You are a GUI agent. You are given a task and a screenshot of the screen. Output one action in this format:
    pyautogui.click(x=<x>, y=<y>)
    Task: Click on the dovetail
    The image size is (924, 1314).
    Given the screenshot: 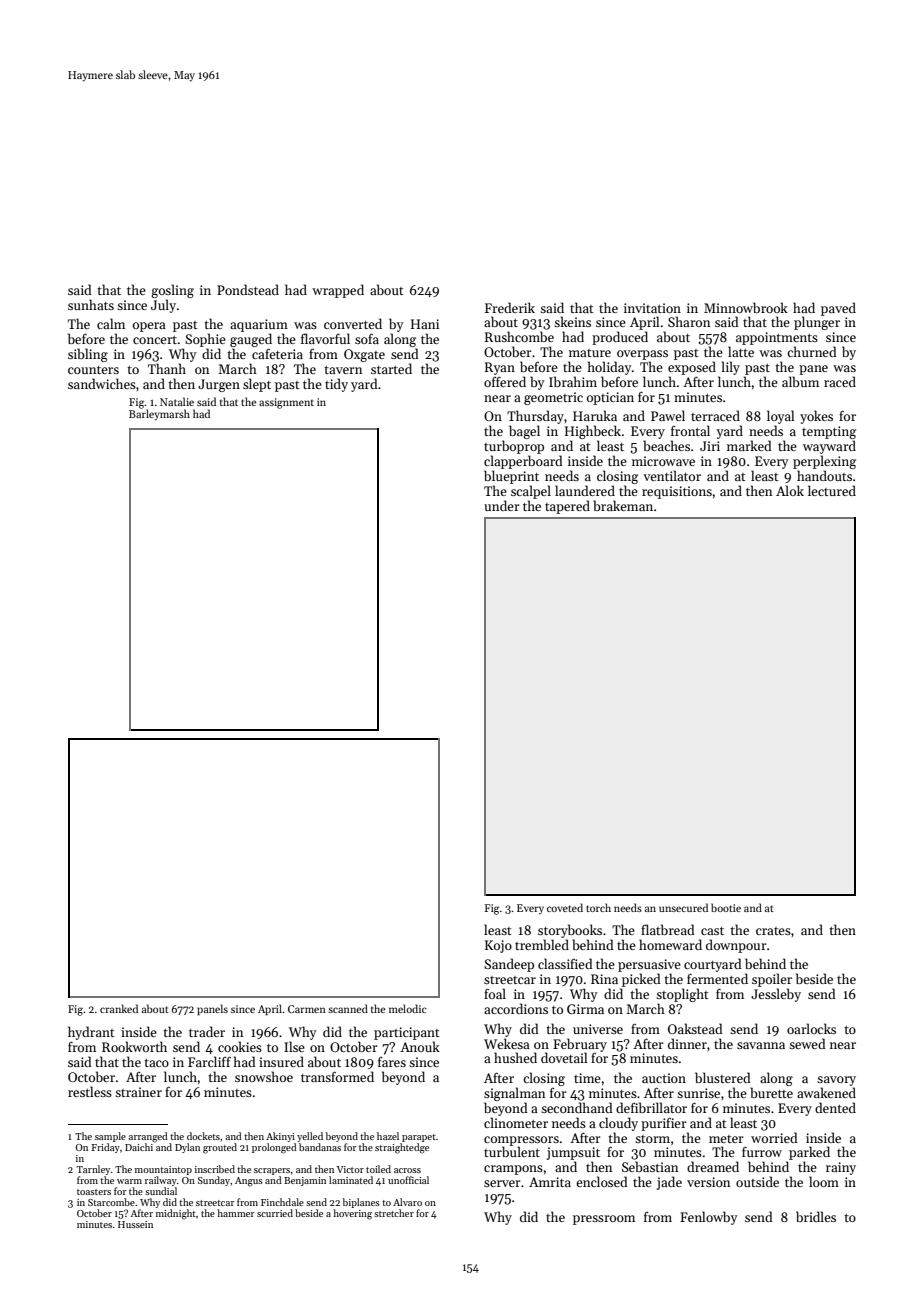 What is the action you would take?
    pyautogui.click(x=564, y=1057)
